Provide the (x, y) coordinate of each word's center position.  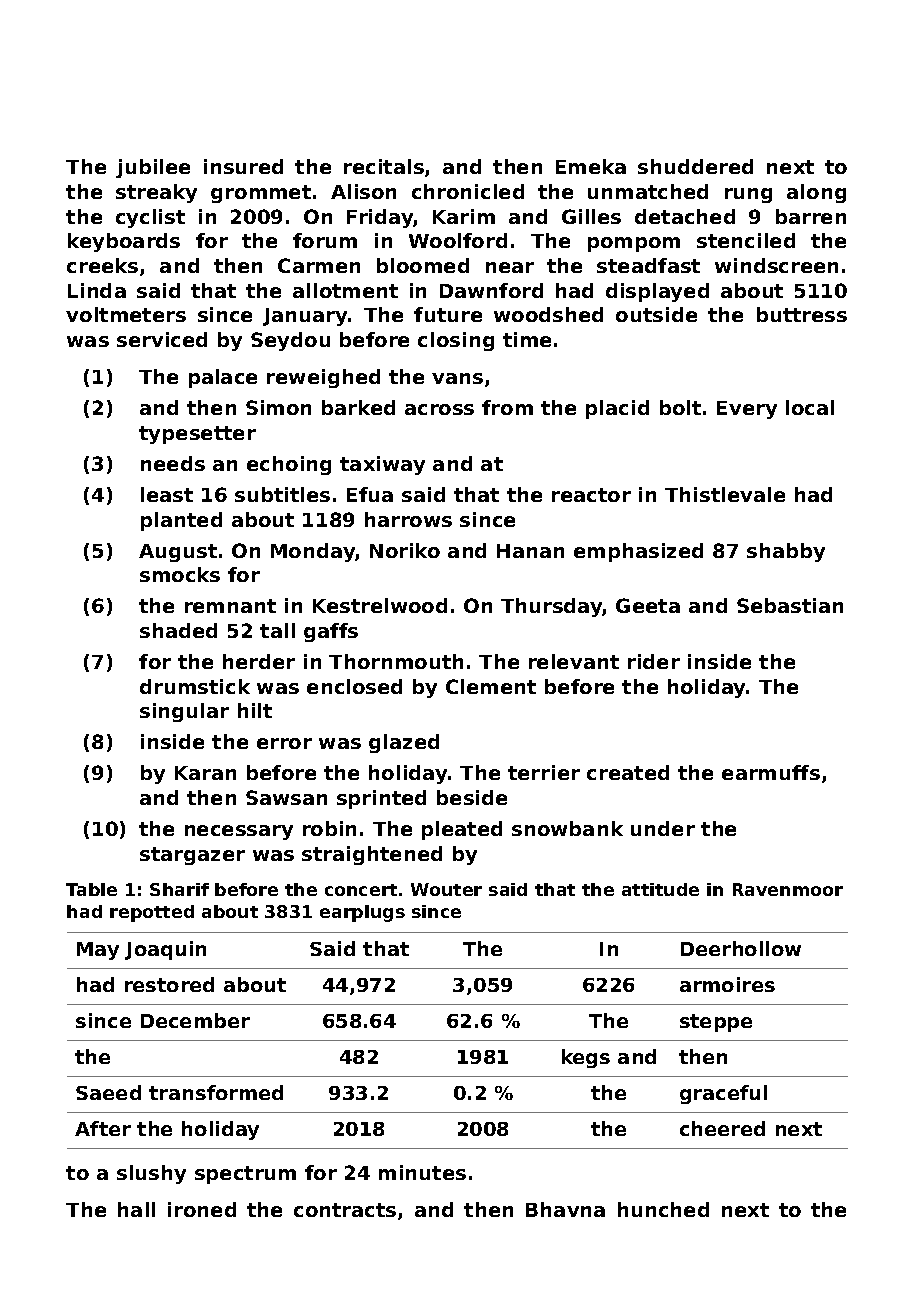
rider (654, 661)
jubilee (153, 168)
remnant (230, 606)
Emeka (591, 166)
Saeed (108, 1092)
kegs (586, 1058)
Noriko (405, 550)
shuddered (695, 166)
